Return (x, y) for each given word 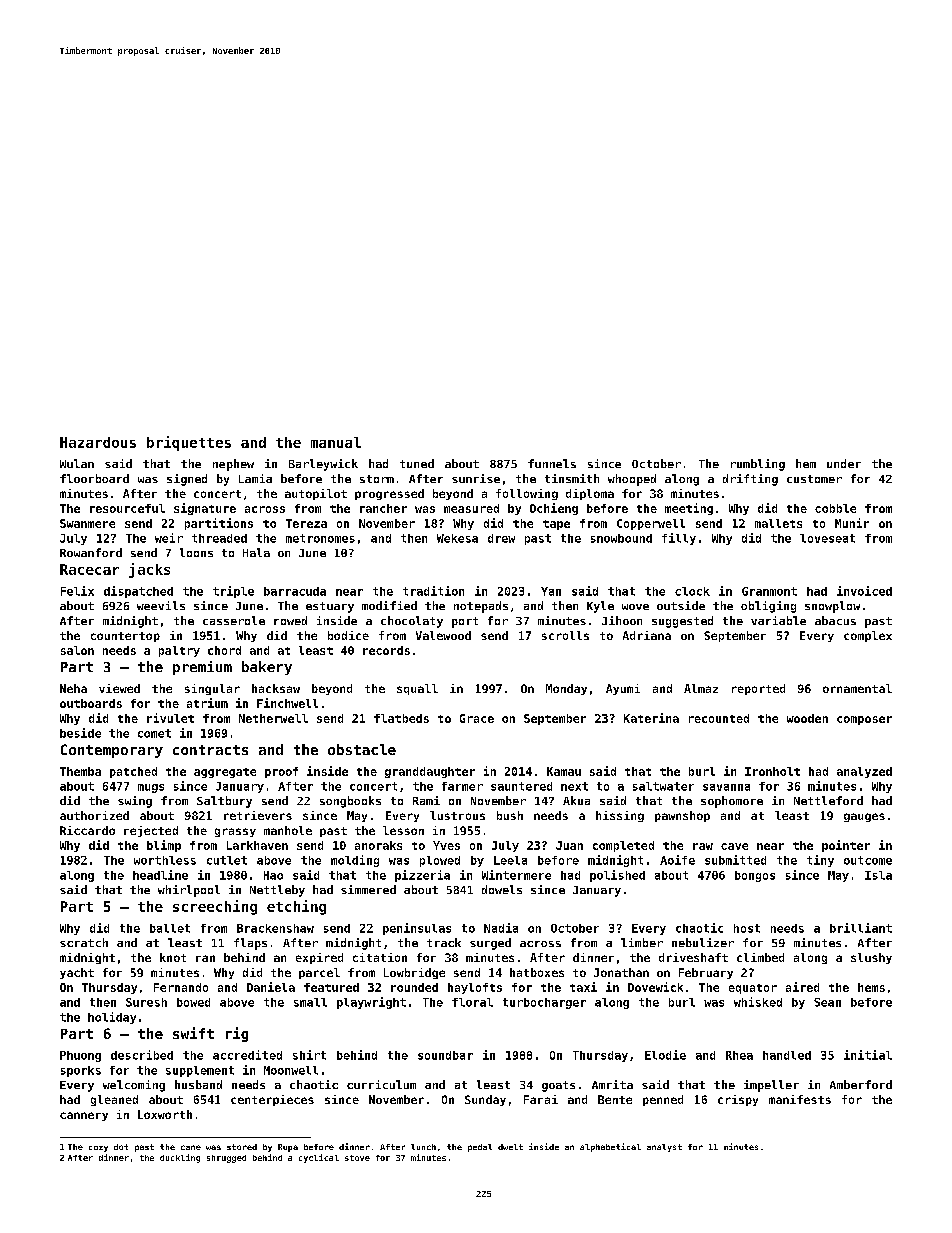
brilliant (861, 928)
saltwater (663, 786)
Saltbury (224, 802)
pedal (480, 1148)
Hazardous (98, 442)
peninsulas (417, 929)
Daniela (271, 987)
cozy (98, 1149)
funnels (552, 463)
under (844, 463)
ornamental (857, 688)
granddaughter (430, 772)
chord (224, 650)
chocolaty (412, 622)
